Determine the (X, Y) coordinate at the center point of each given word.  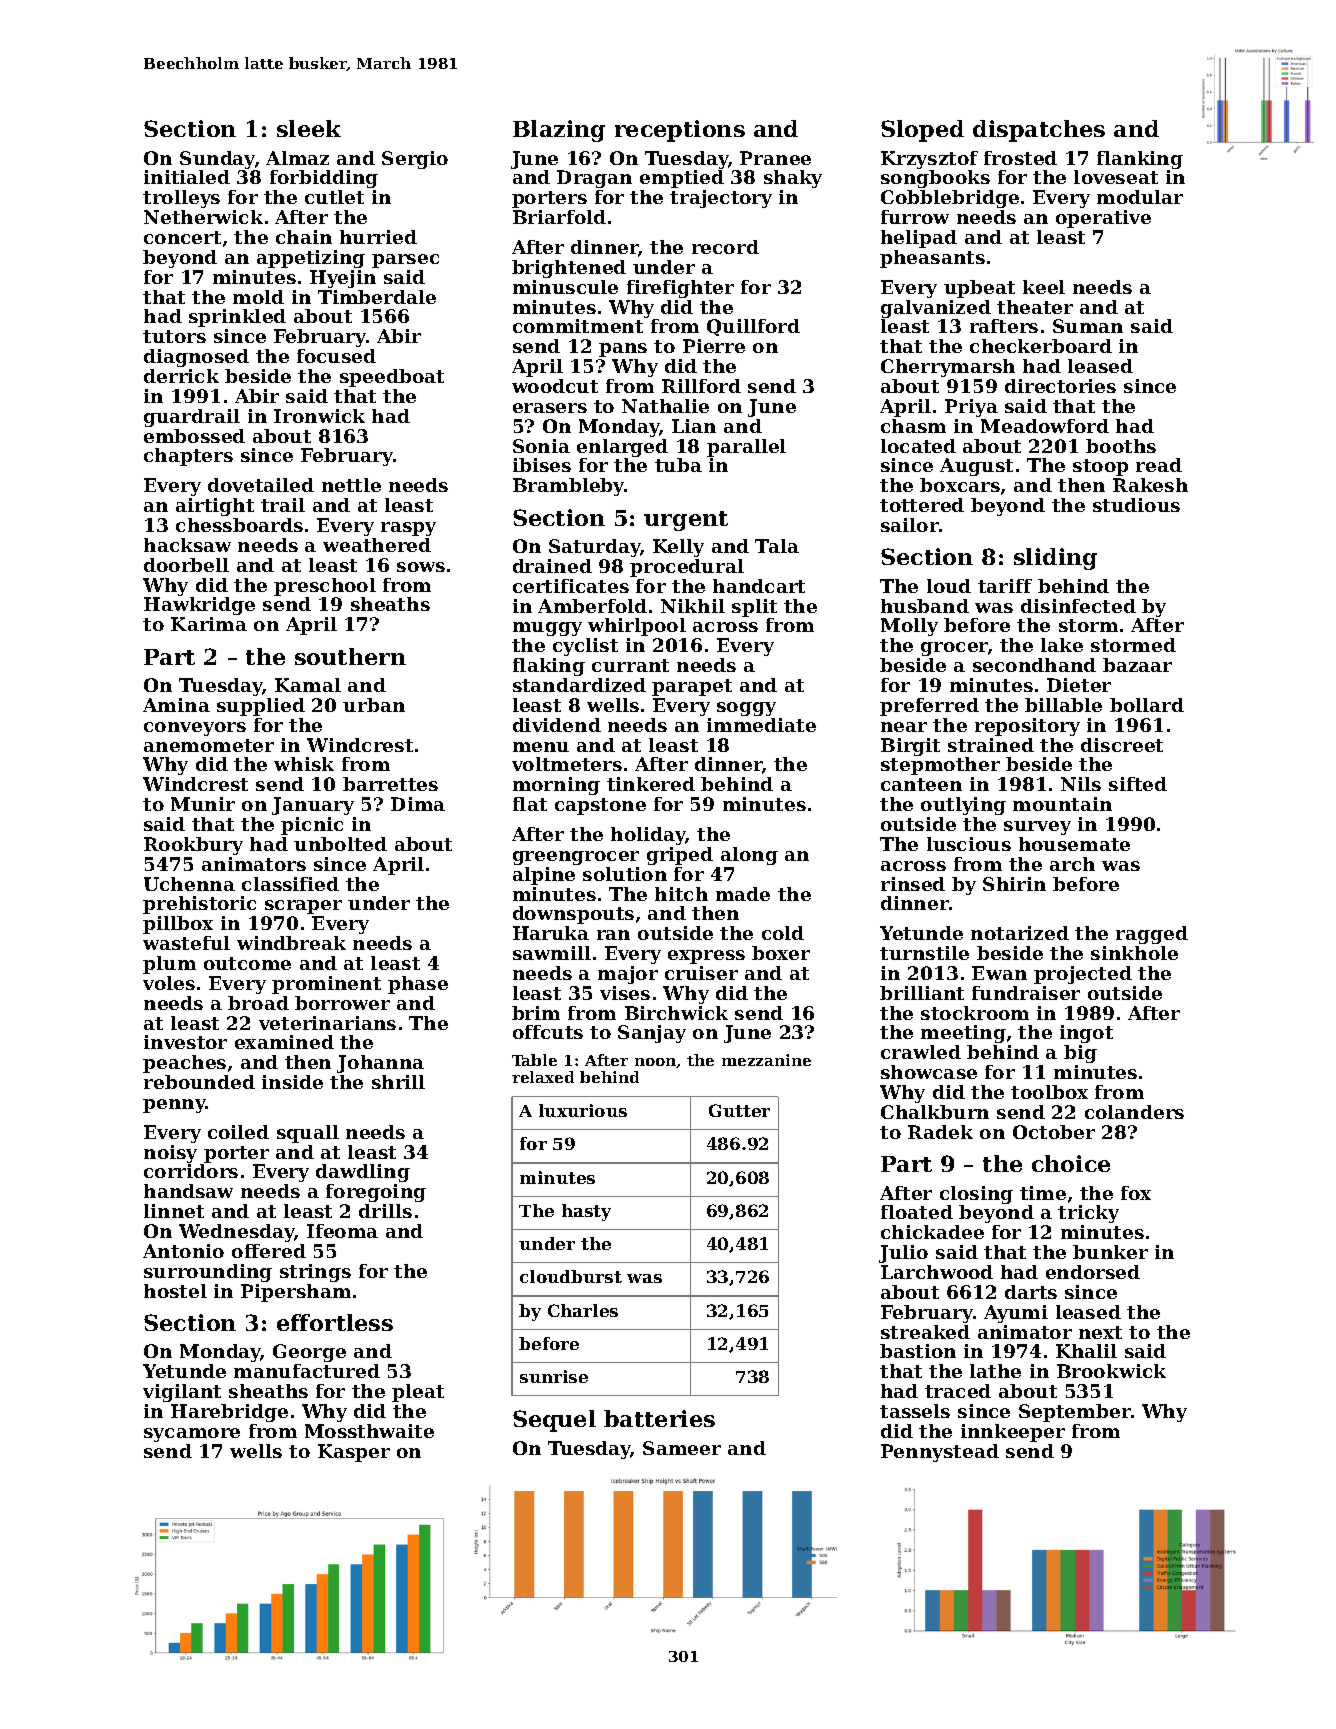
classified (290, 884)
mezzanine (766, 1060)
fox (1136, 1193)
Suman (1088, 326)
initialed (187, 177)
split (754, 608)
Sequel (554, 1421)
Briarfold (559, 217)
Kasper (354, 1453)
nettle (351, 485)
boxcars (960, 485)
